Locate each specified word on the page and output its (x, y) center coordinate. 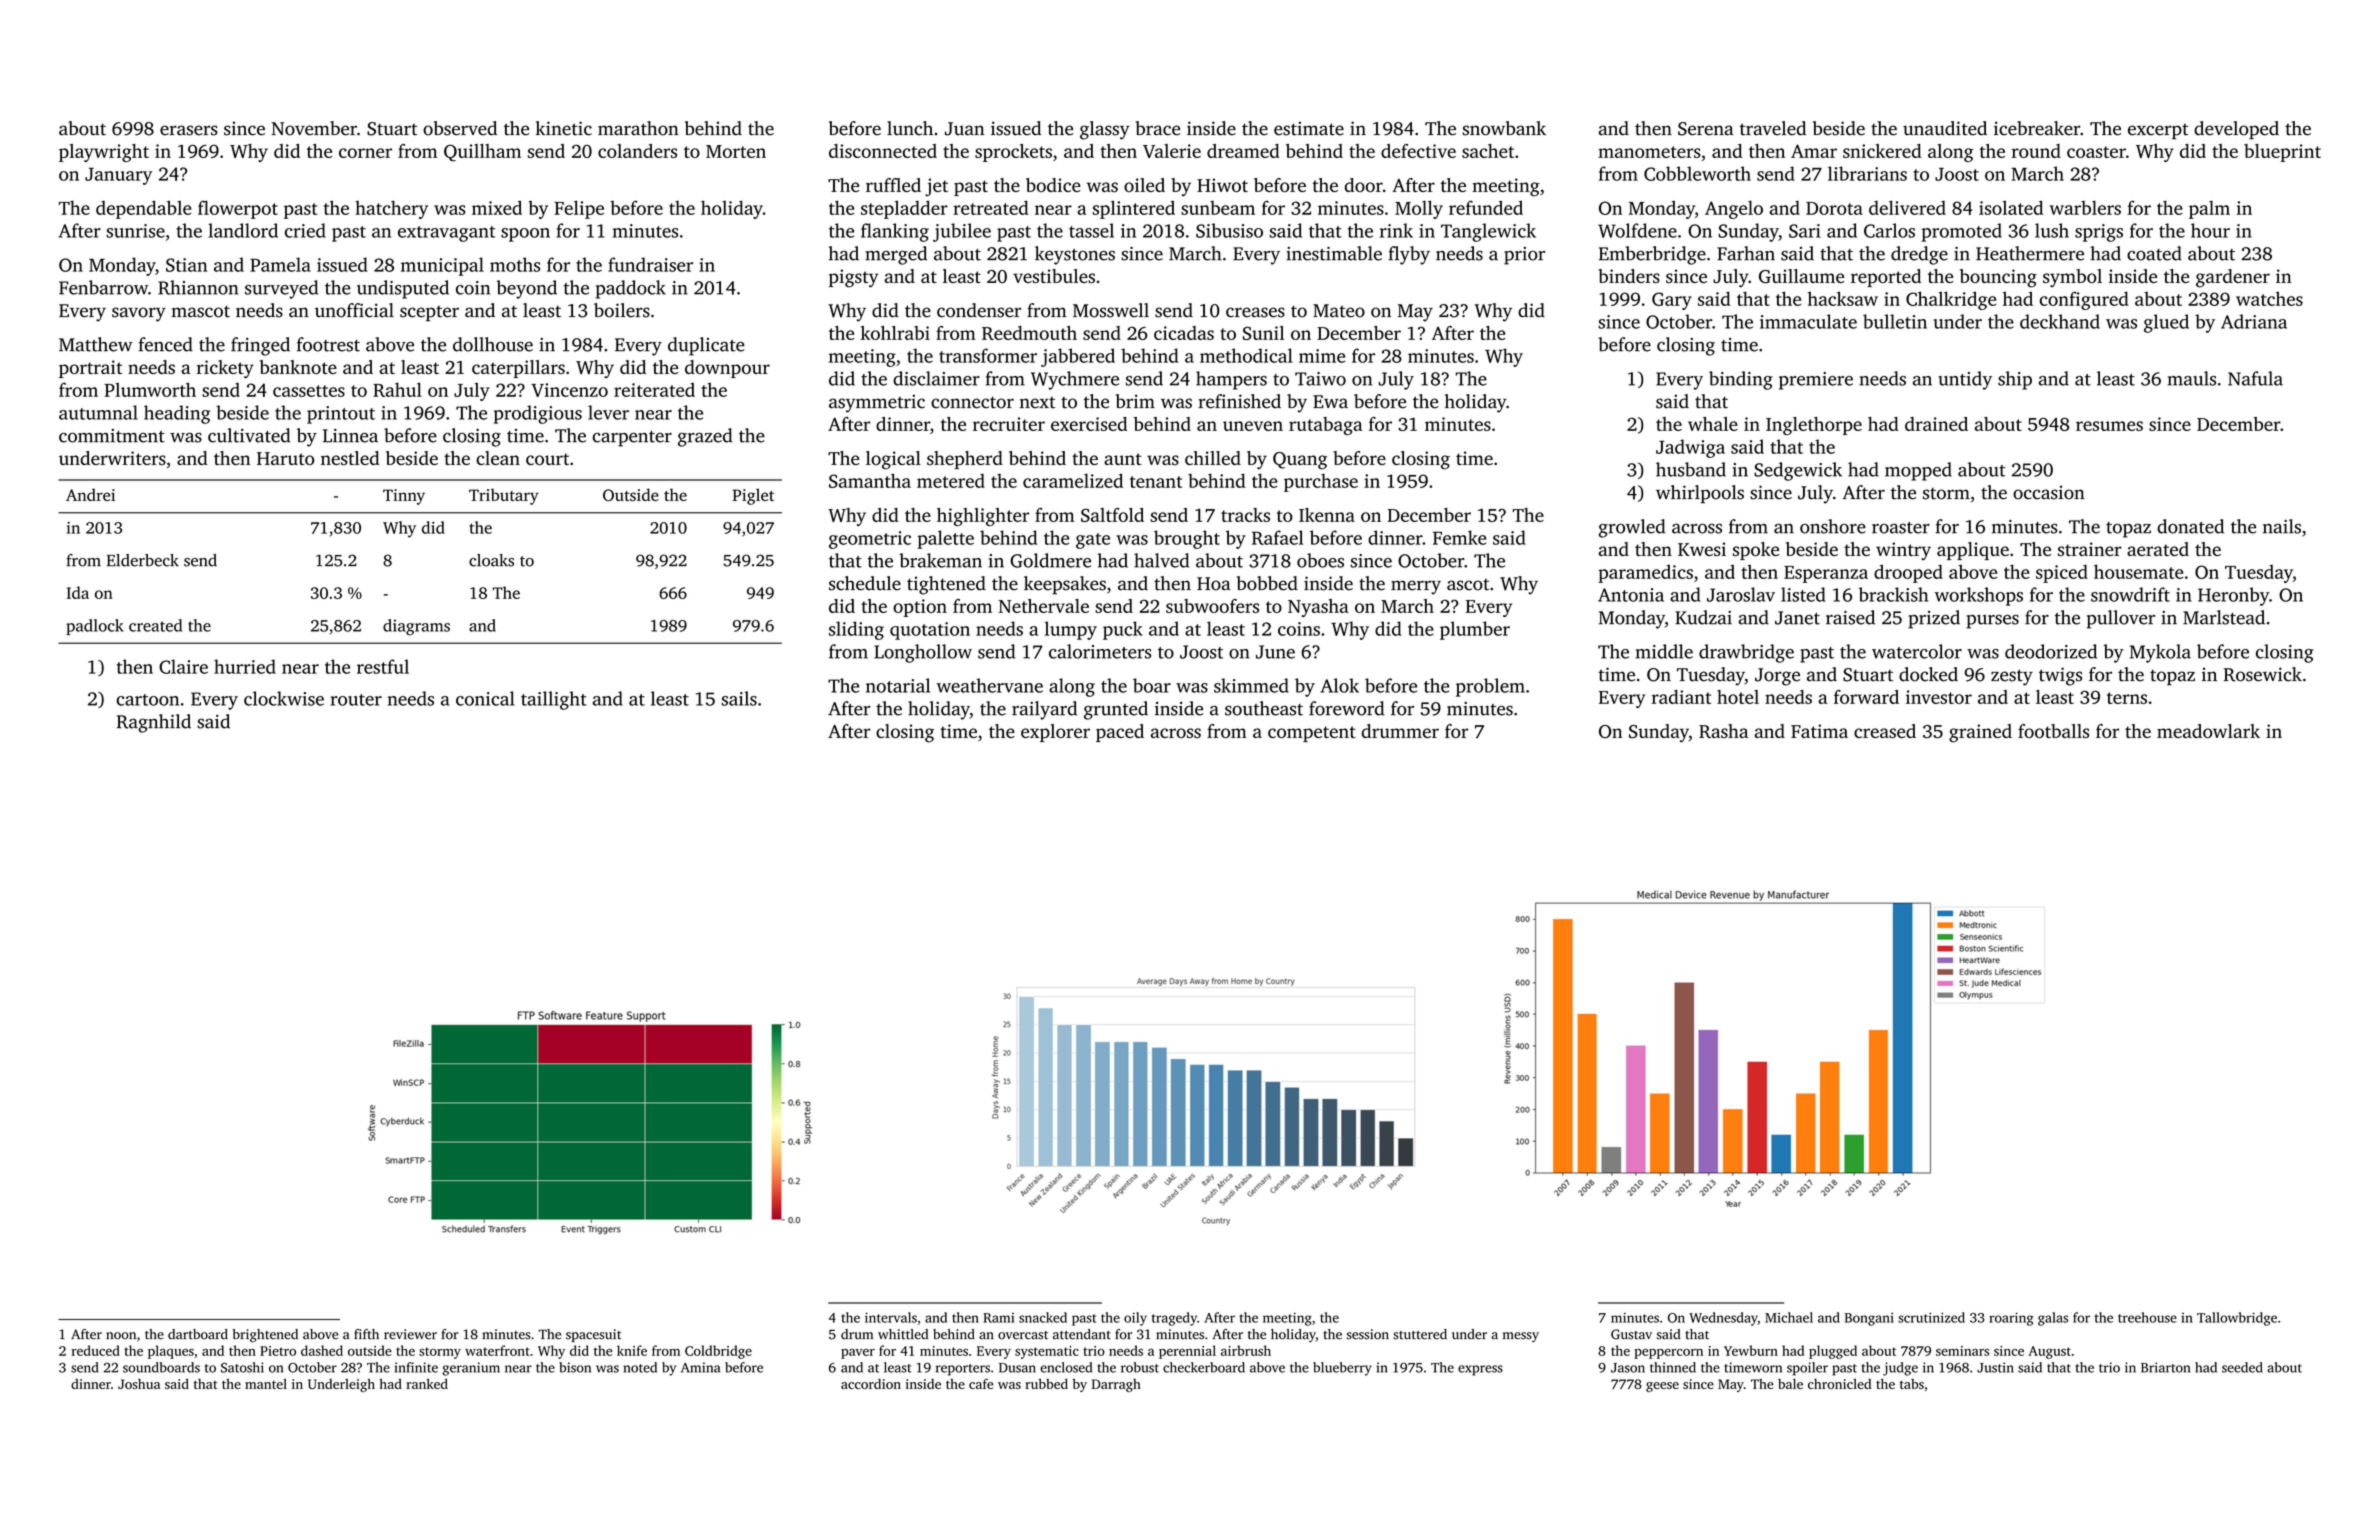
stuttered (1420, 1334)
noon (121, 1336)
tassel (1091, 230)
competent (1312, 734)
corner (365, 153)
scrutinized (1931, 1317)
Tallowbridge (2237, 1319)
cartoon (148, 700)
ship (2015, 380)
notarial (898, 685)
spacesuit (593, 1335)
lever (608, 412)
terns (2127, 698)
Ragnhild (154, 723)
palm (2209, 209)
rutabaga (1326, 426)
